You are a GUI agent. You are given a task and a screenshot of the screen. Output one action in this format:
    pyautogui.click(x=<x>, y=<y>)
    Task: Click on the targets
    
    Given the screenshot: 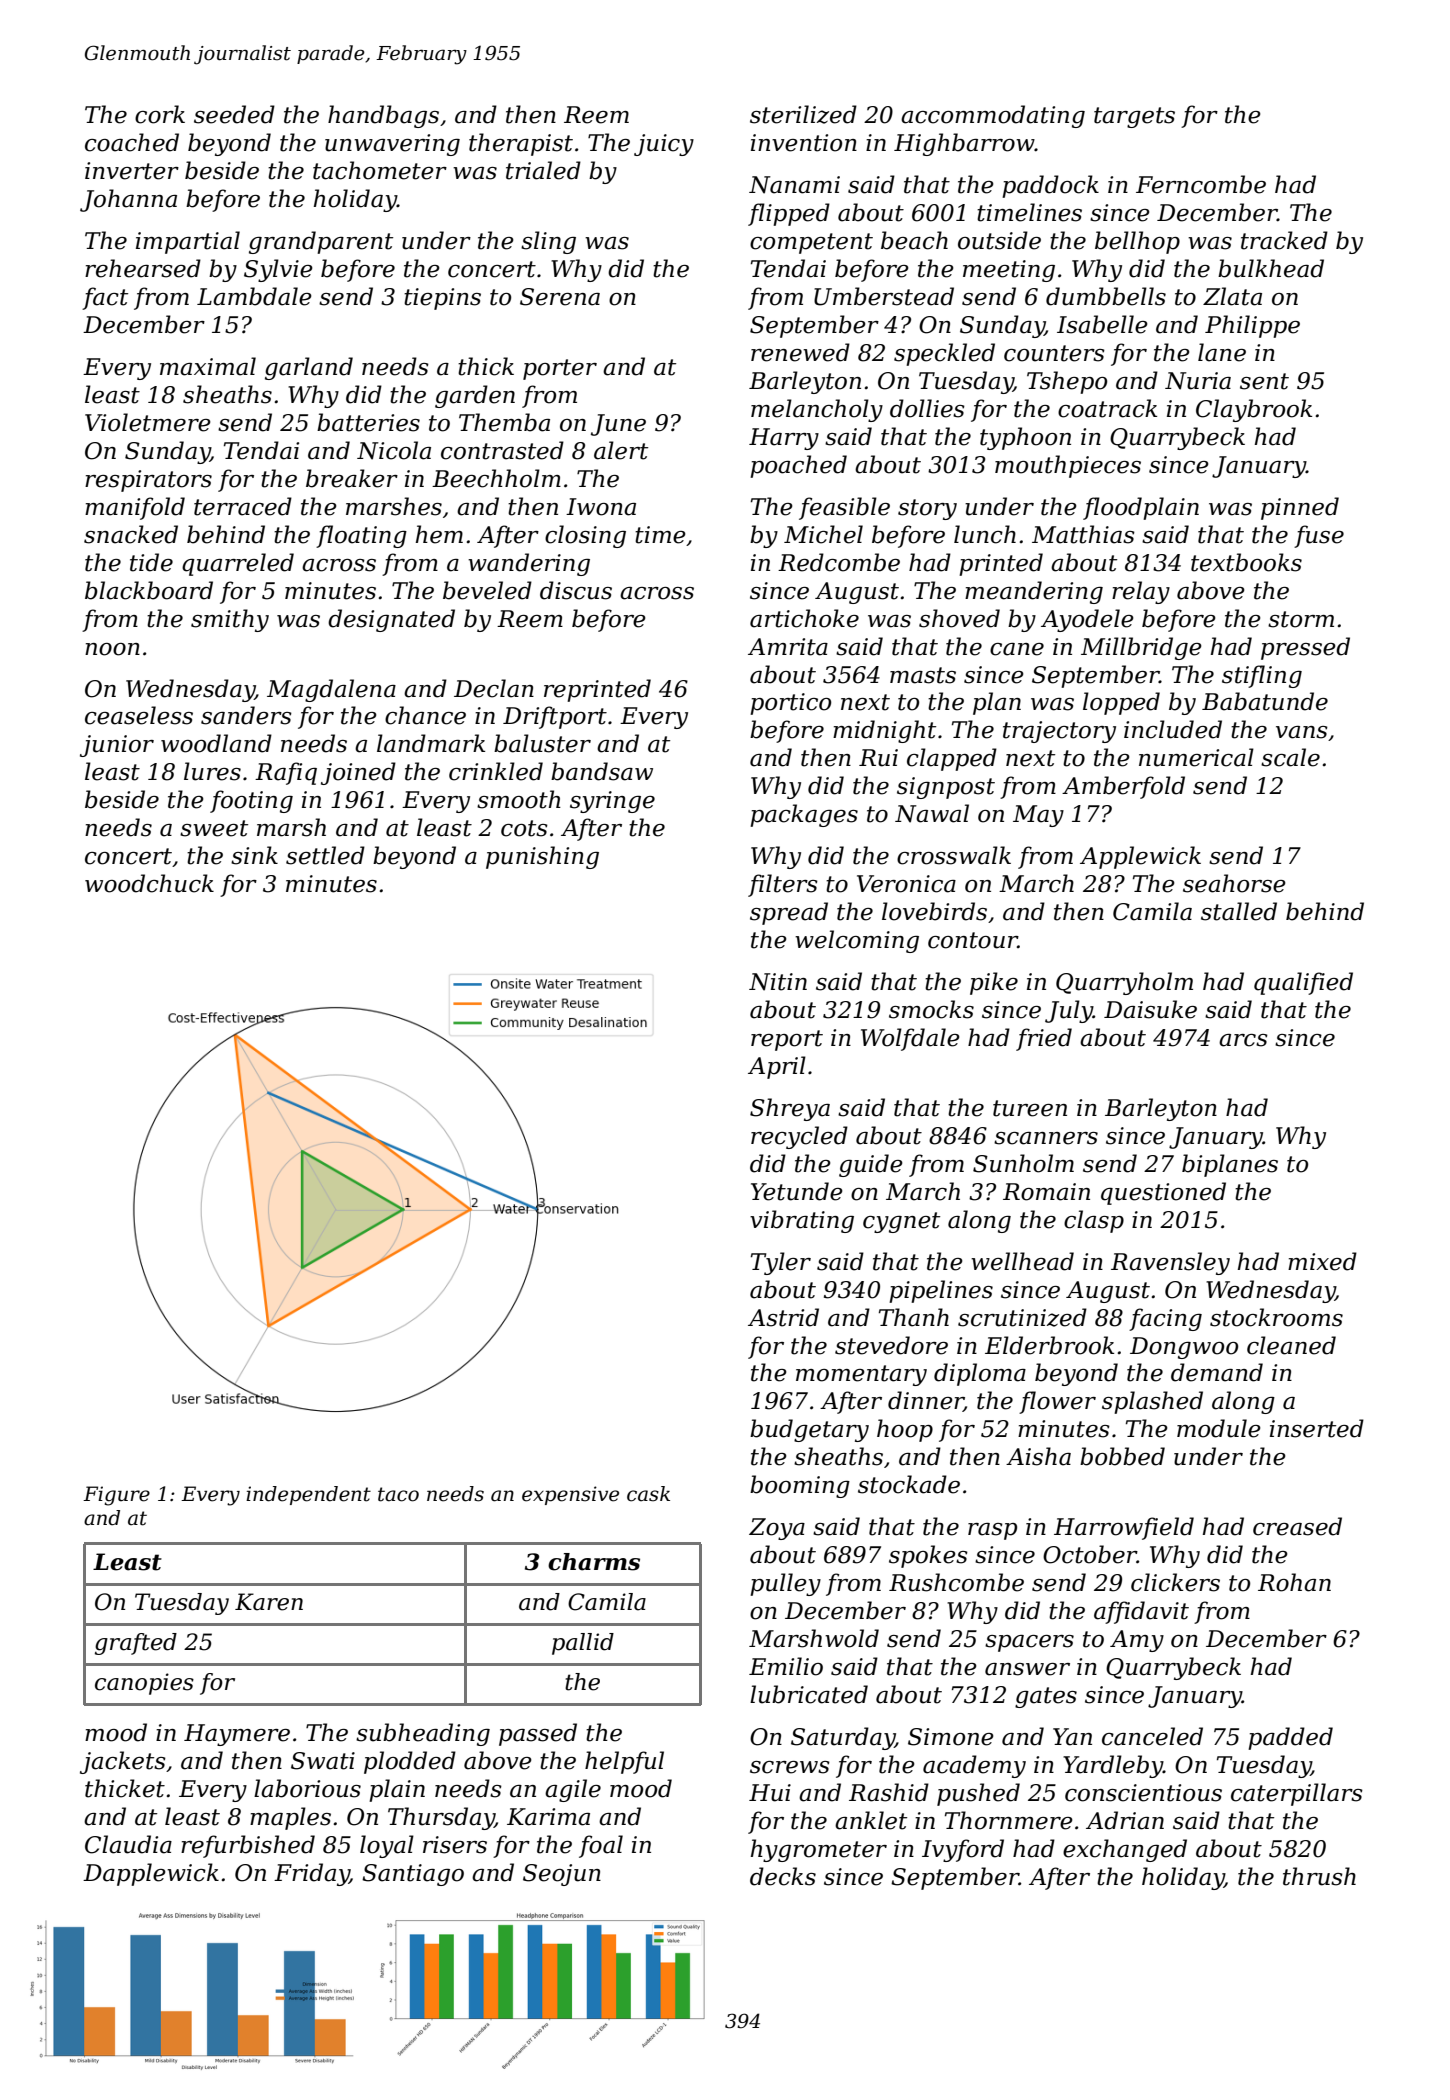 What is the action you would take?
    pyautogui.click(x=1134, y=117)
